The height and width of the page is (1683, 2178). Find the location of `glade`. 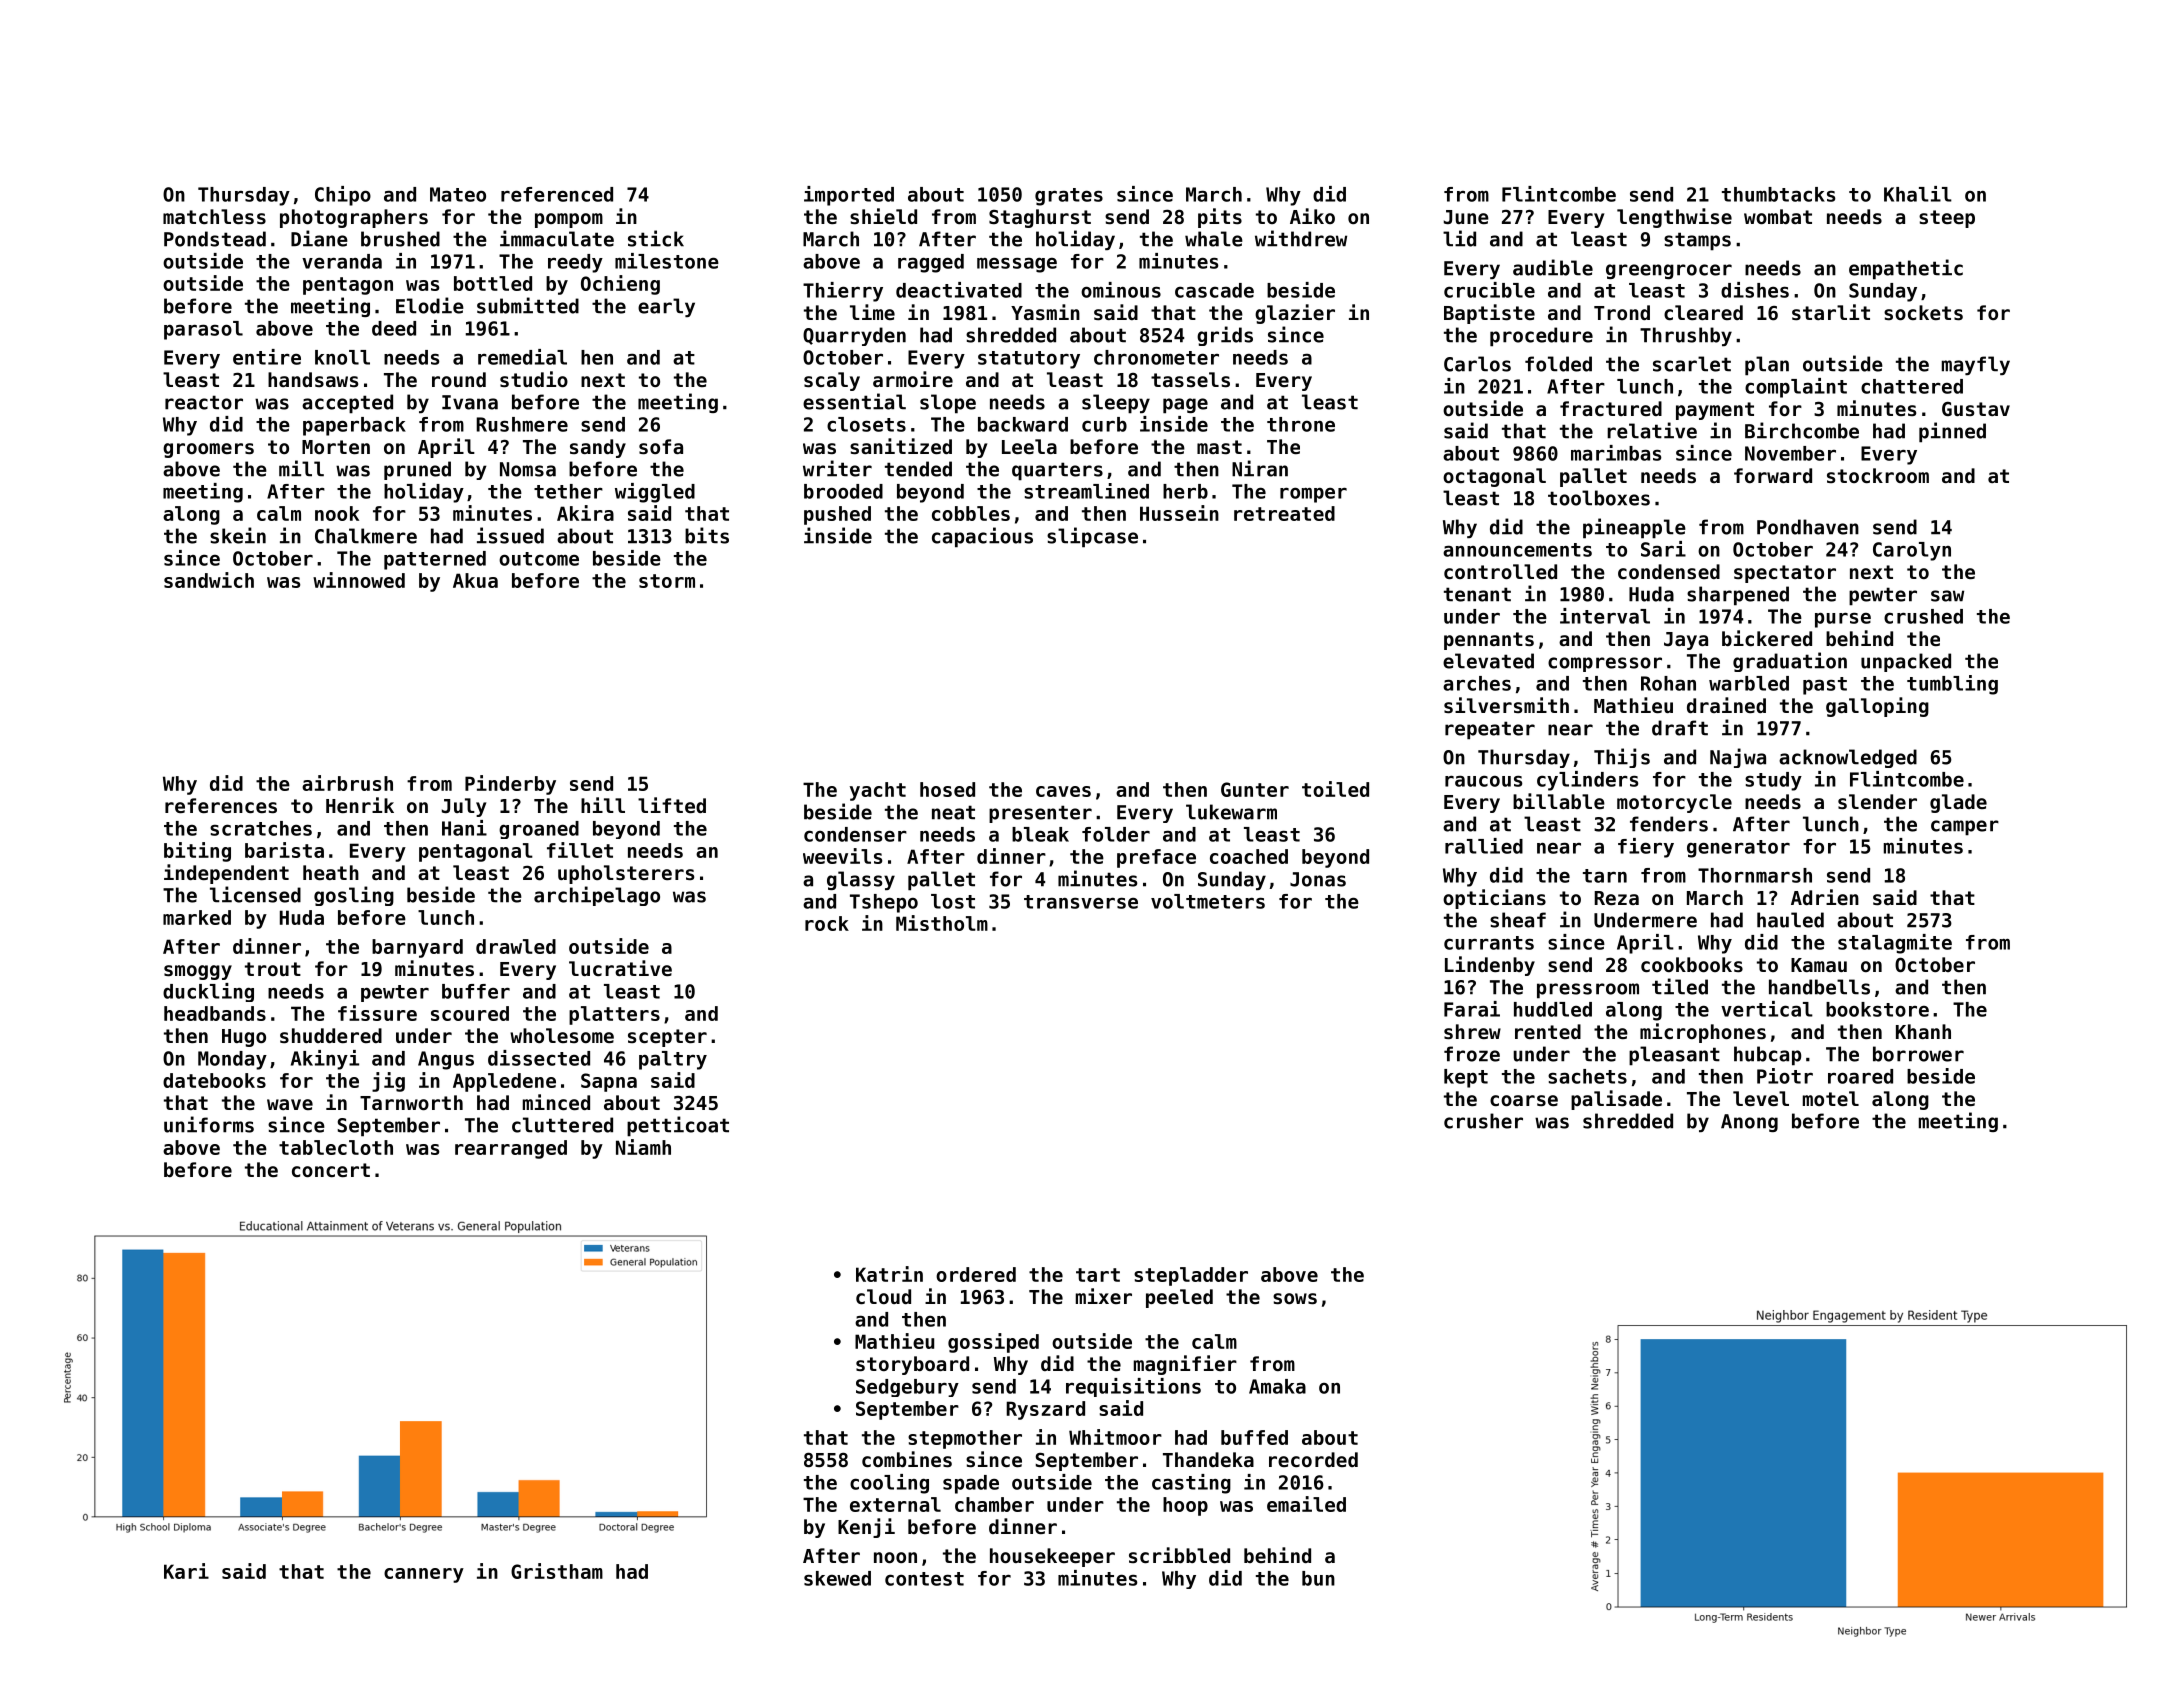

glade is located at coordinates (1958, 803).
